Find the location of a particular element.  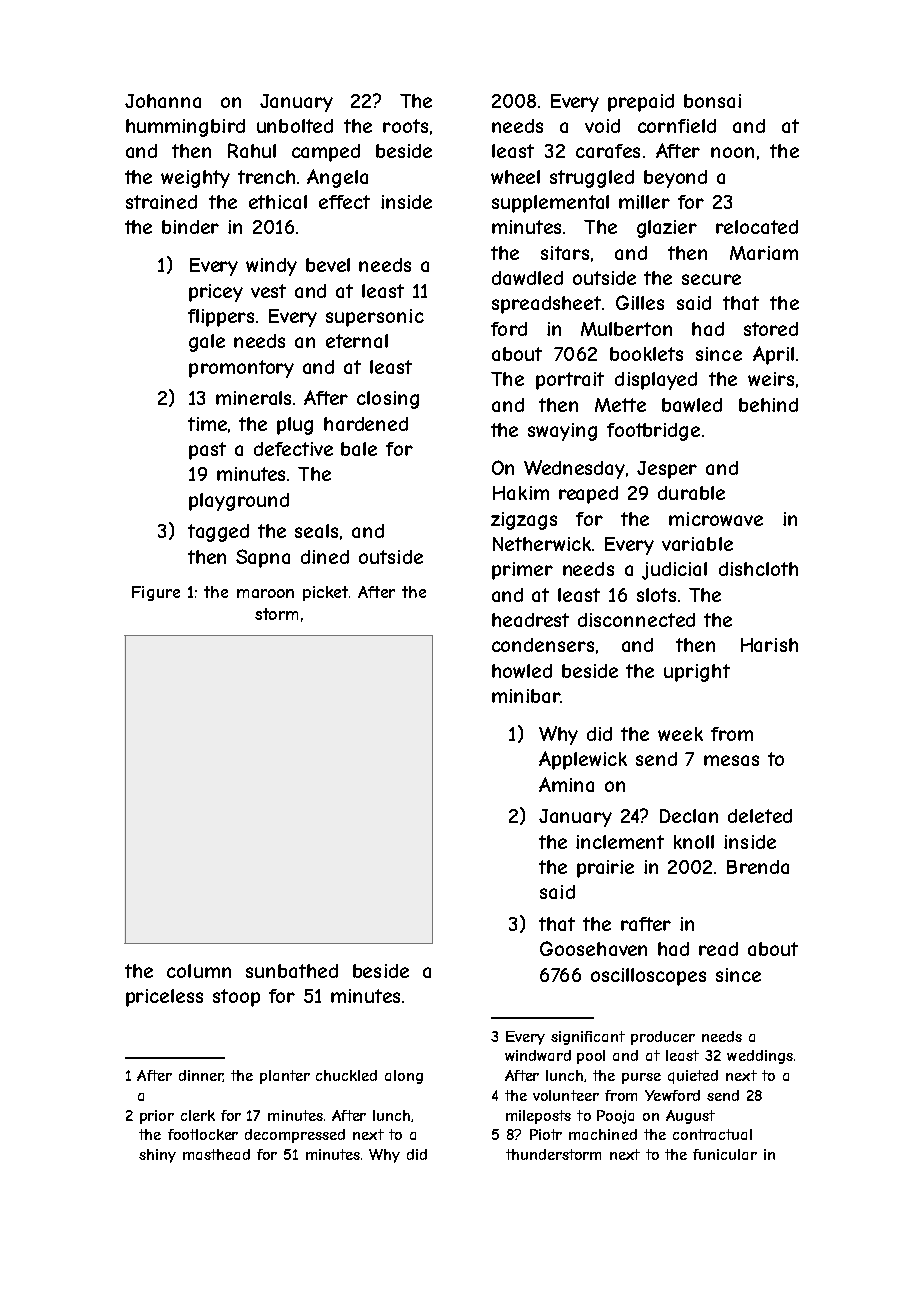

wheel is located at coordinates (515, 177).
